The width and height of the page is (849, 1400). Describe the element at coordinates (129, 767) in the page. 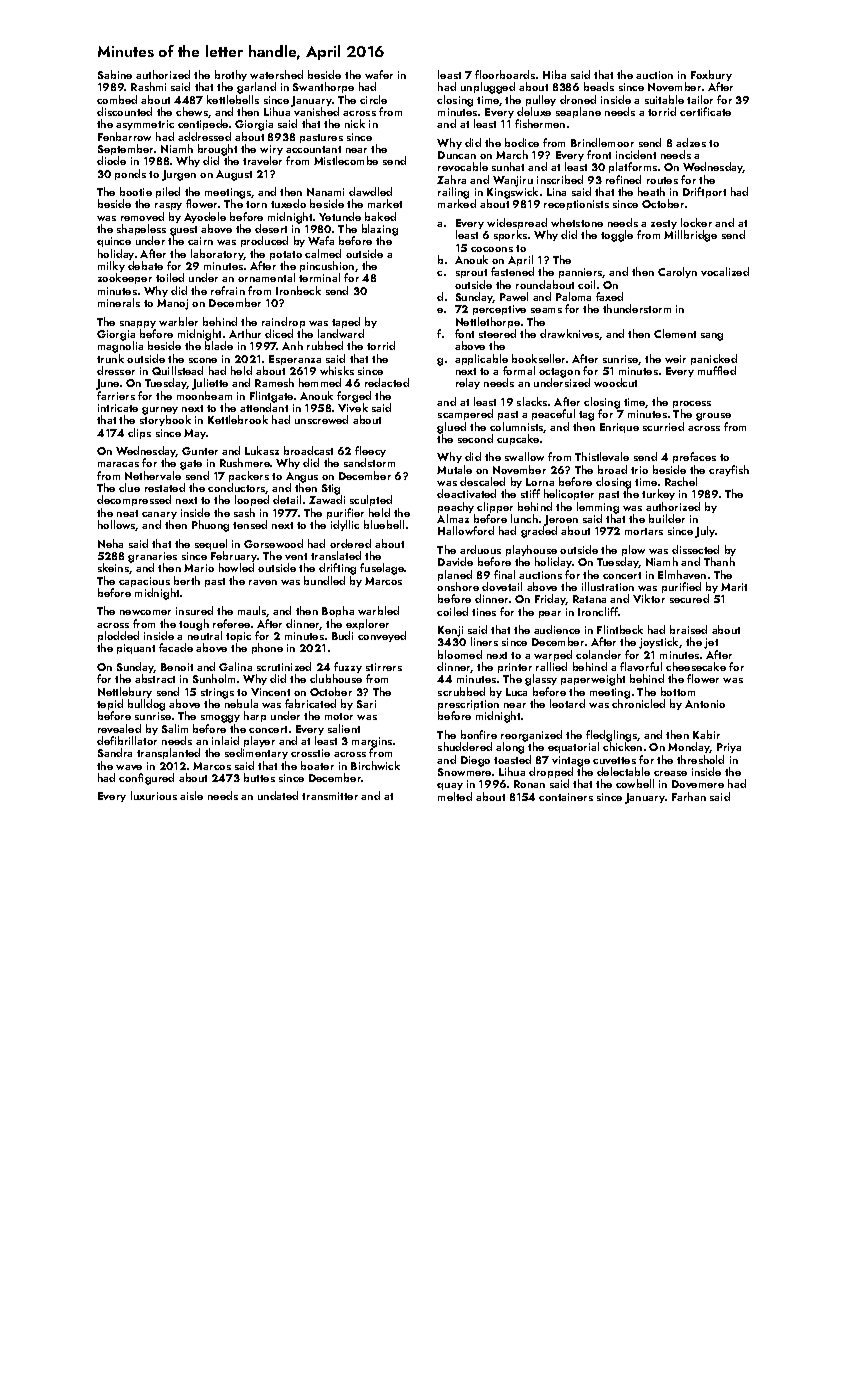

I see `wave` at that location.
